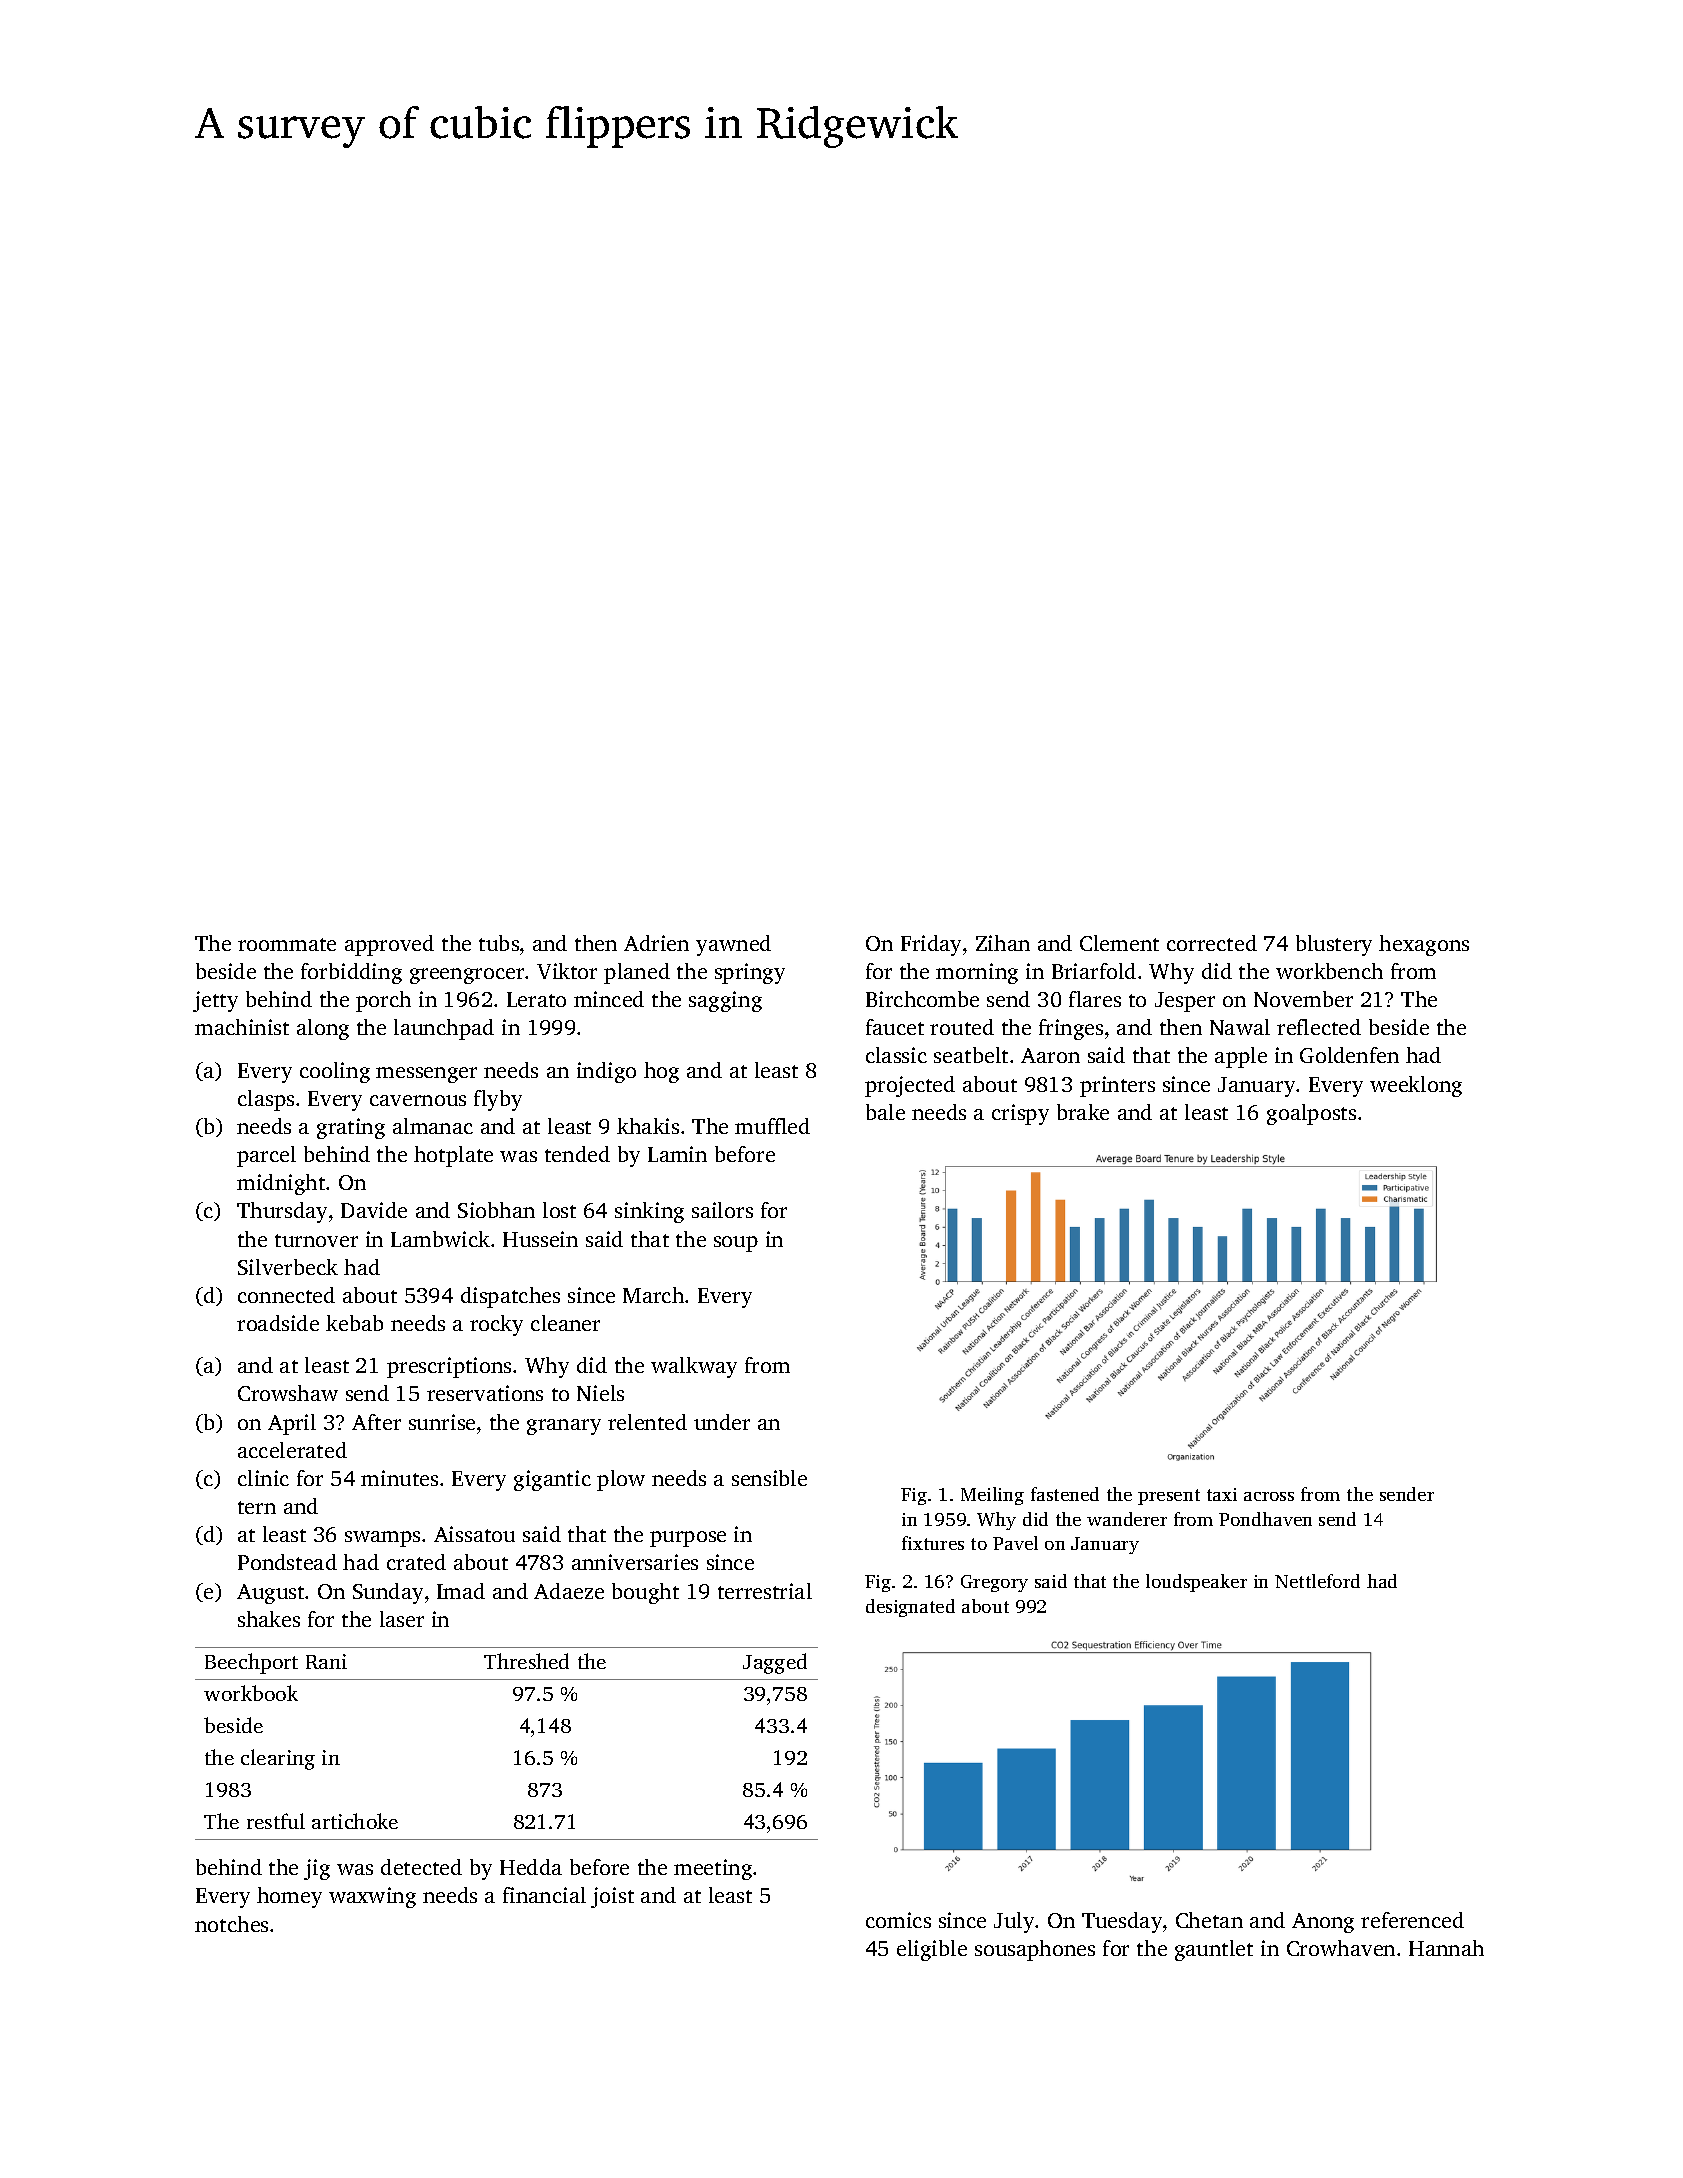  I want to click on sailors, so click(722, 1210).
